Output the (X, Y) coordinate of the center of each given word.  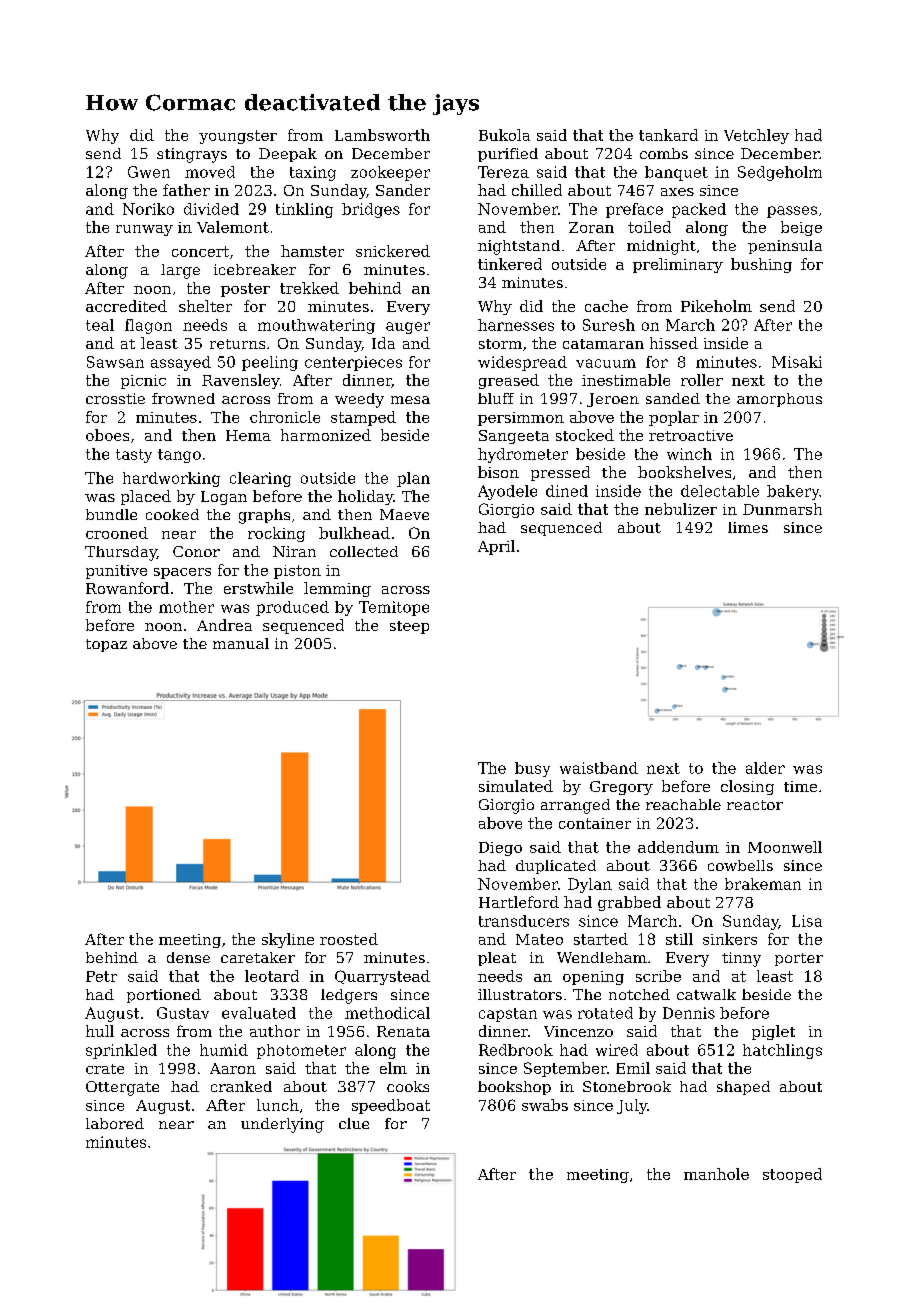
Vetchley (756, 136)
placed (146, 497)
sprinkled (121, 1051)
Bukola (504, 135)
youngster (238, 137)
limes (748, 527)
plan (413, 479)
